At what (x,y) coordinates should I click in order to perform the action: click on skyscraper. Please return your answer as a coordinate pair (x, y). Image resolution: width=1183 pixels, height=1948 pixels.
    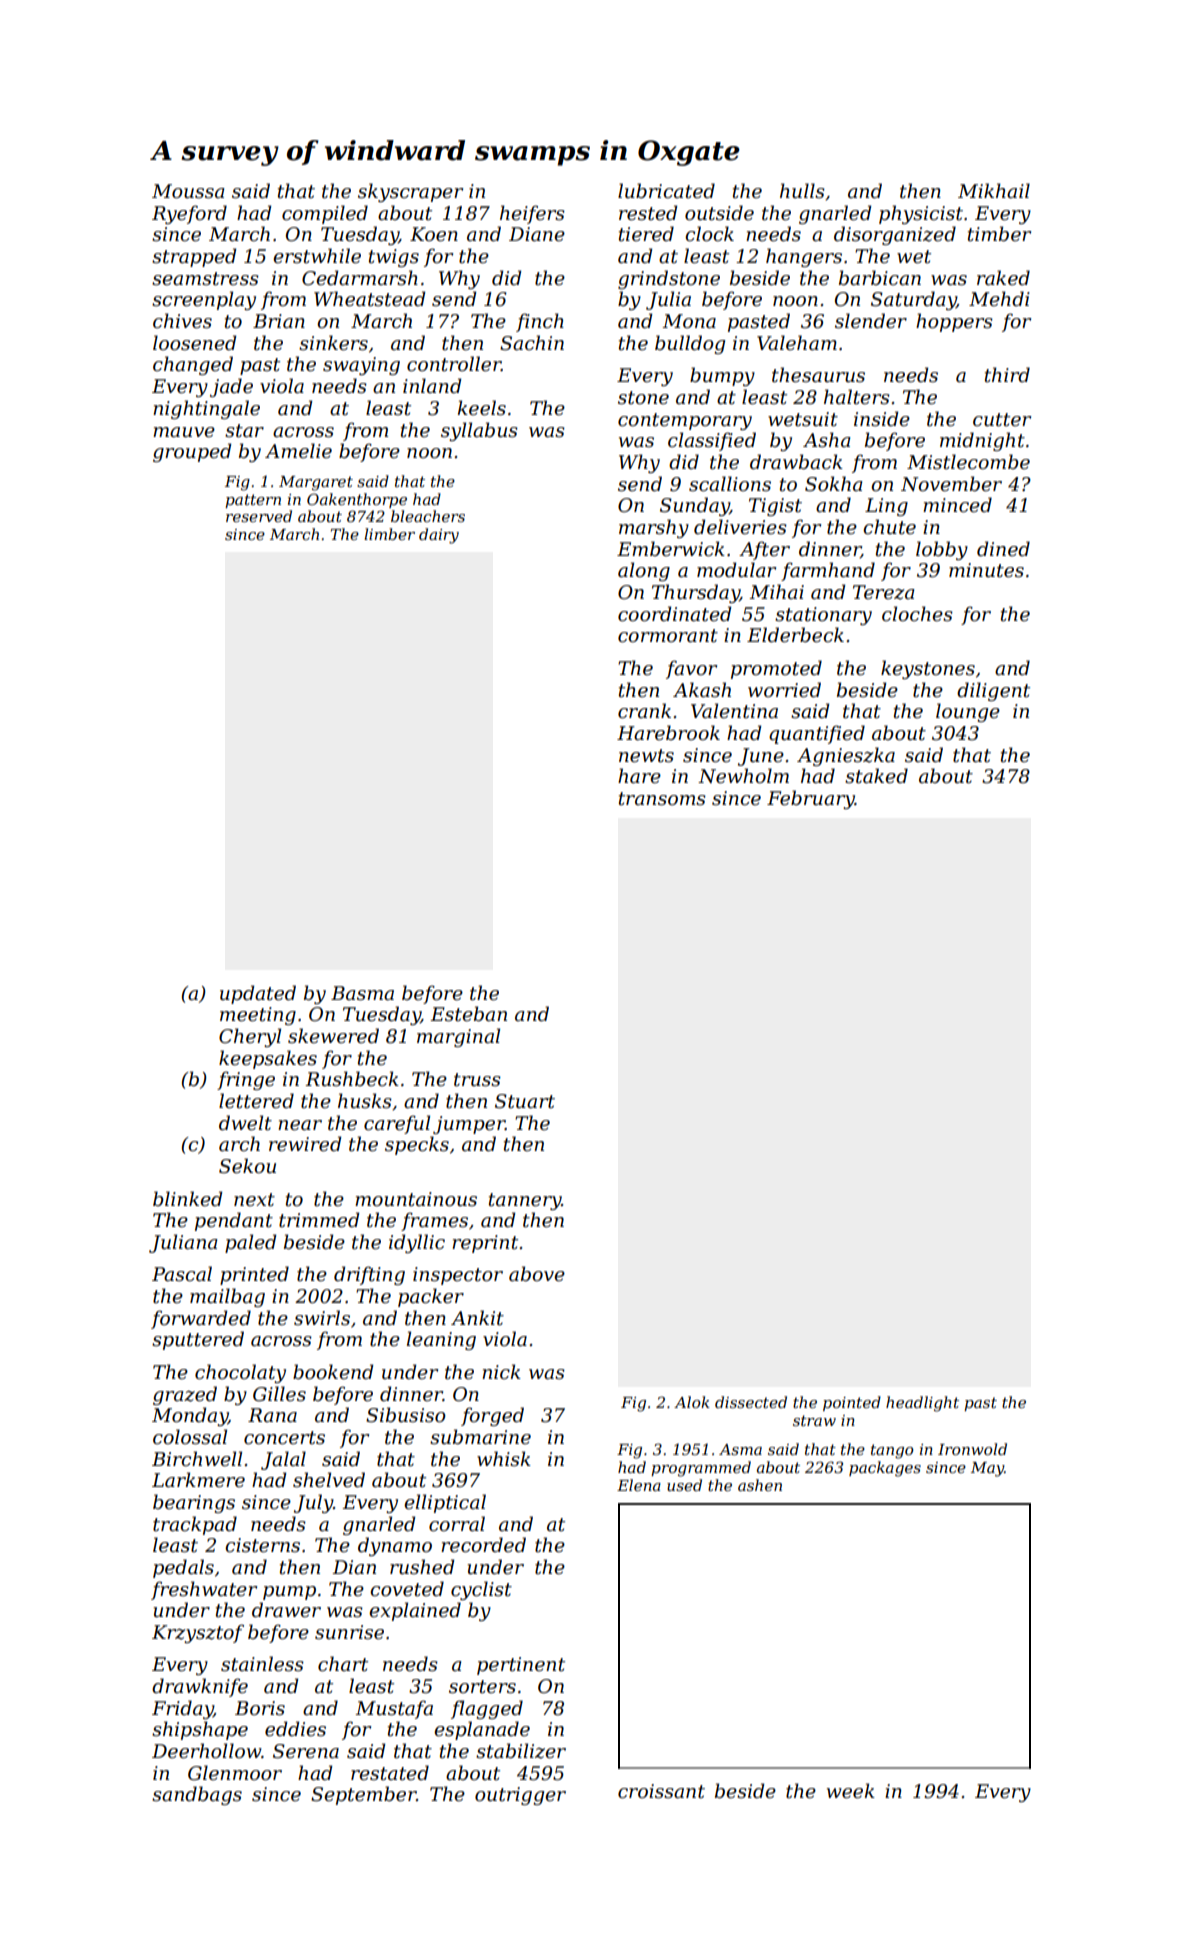
    Looking at the image, I should click on (410, 192).
